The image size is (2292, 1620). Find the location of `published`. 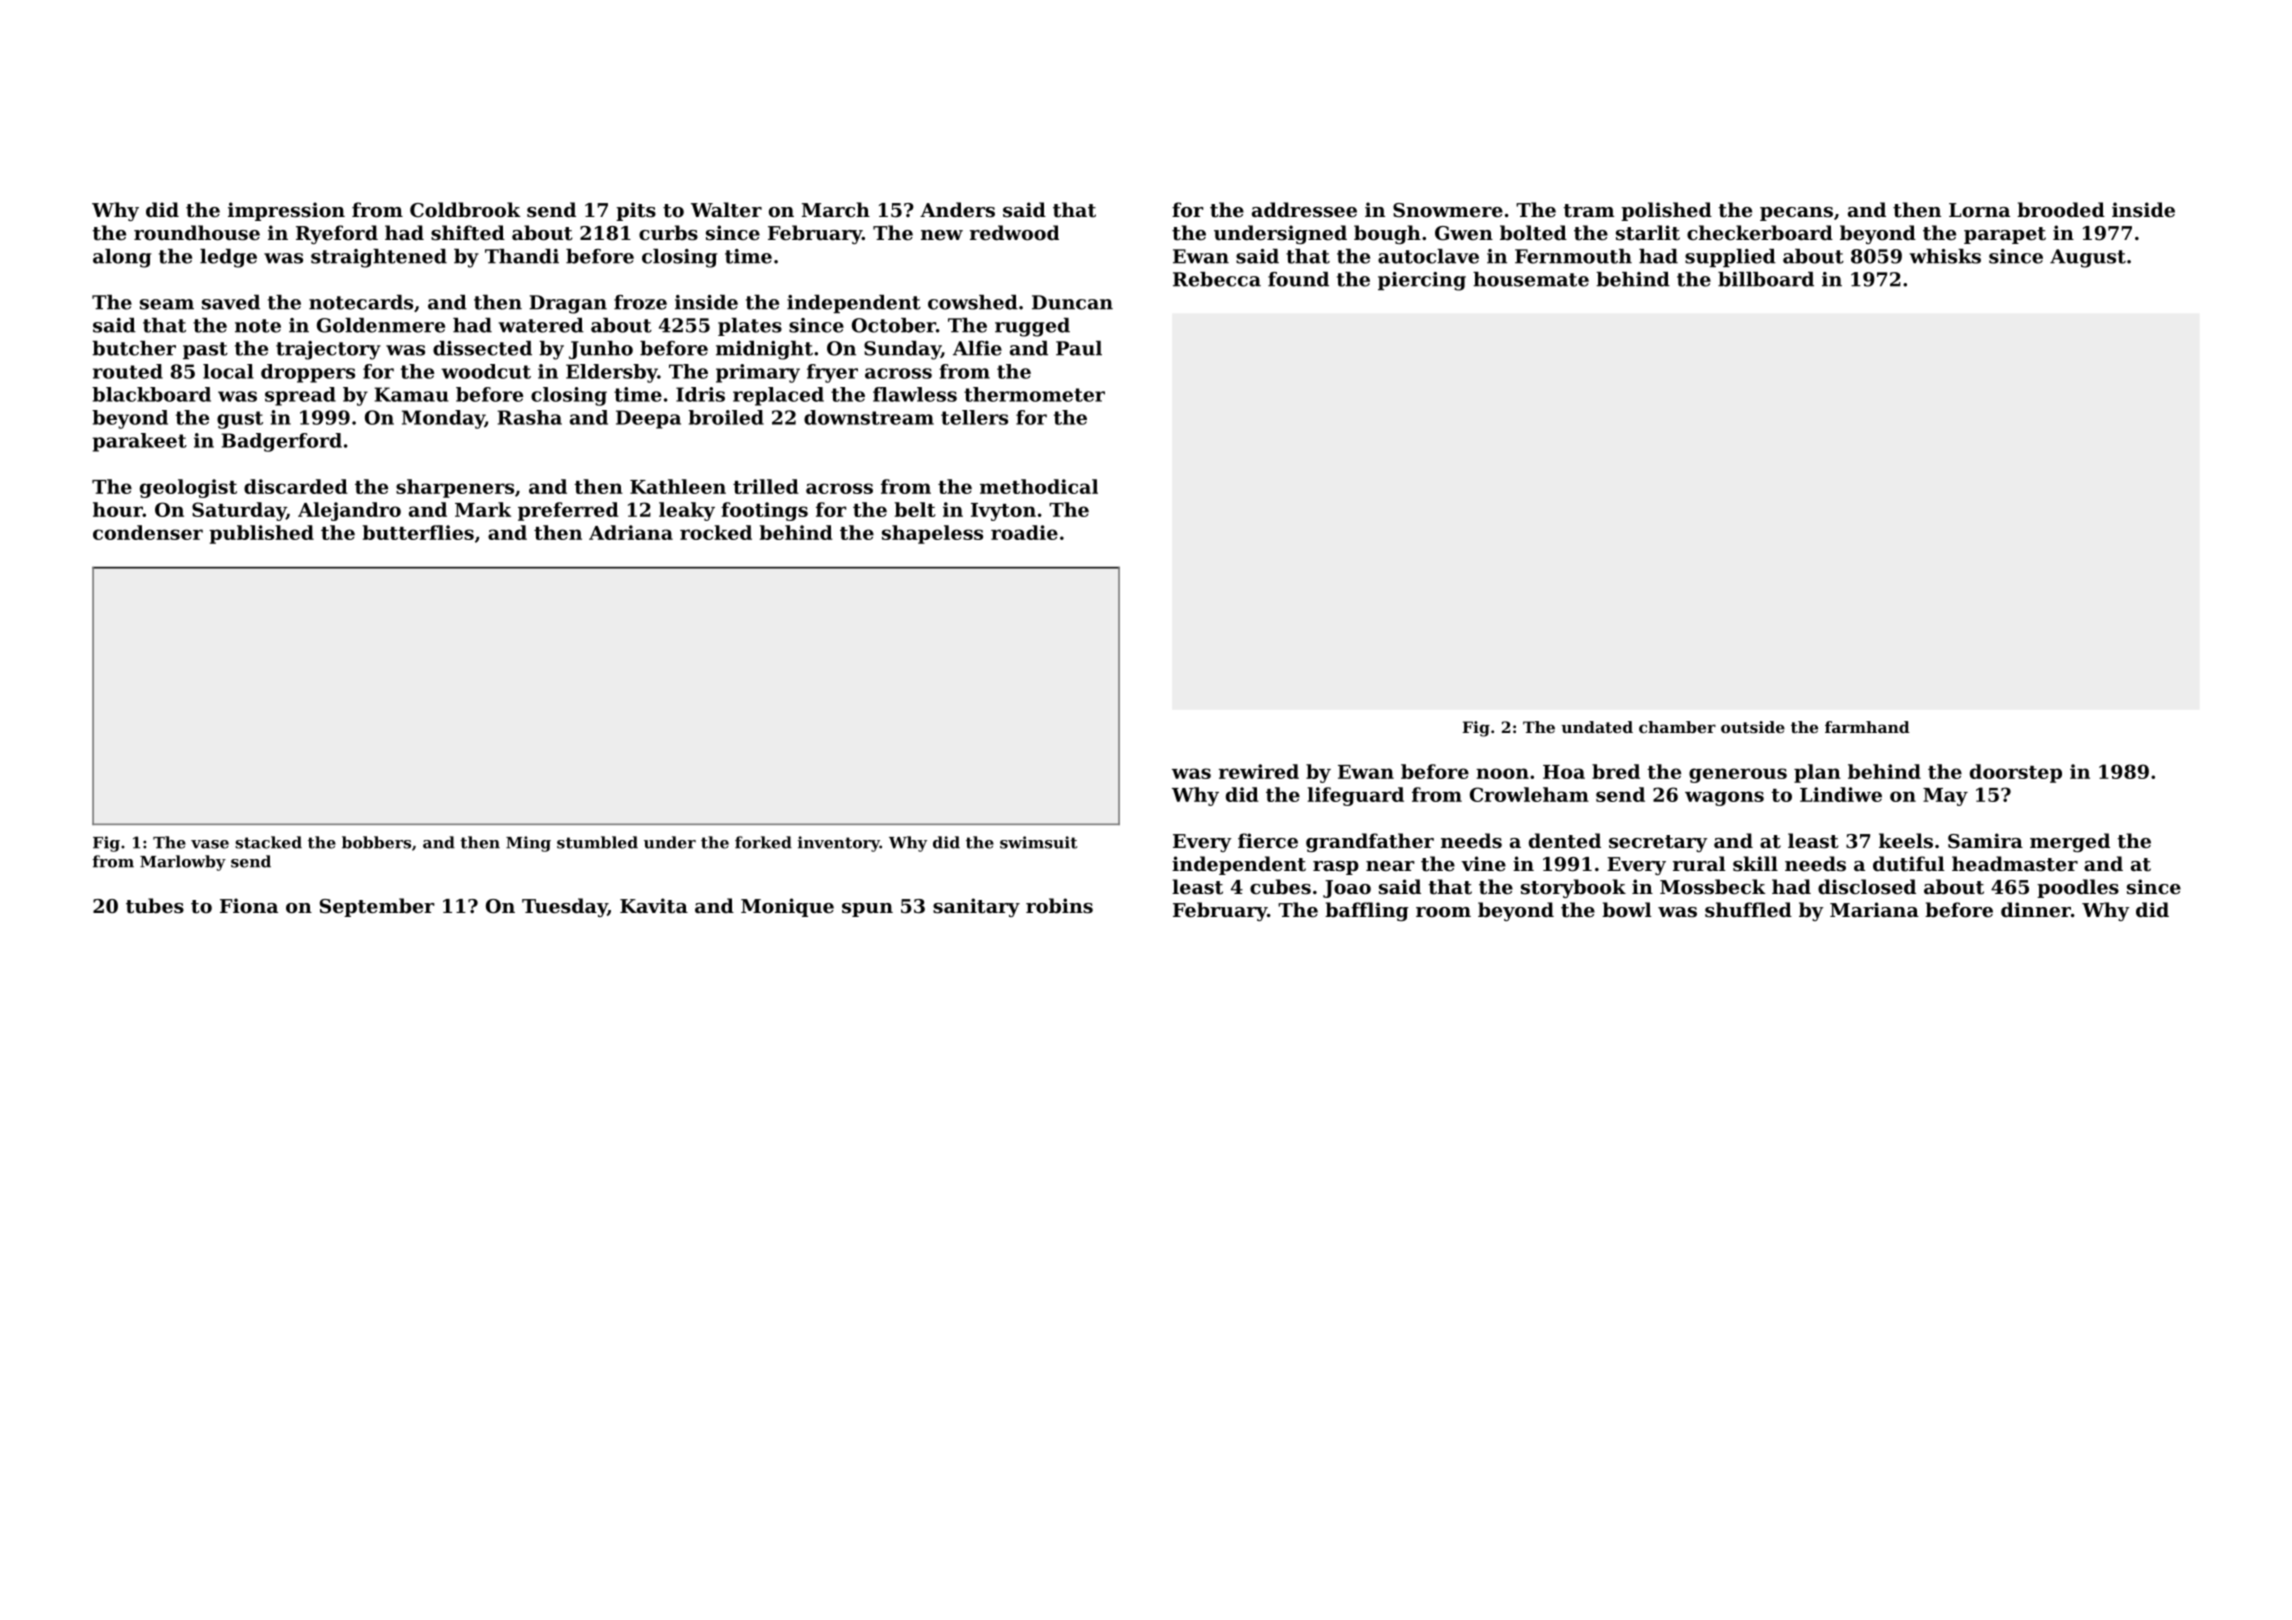

published is located at coordinates (261, 534).
